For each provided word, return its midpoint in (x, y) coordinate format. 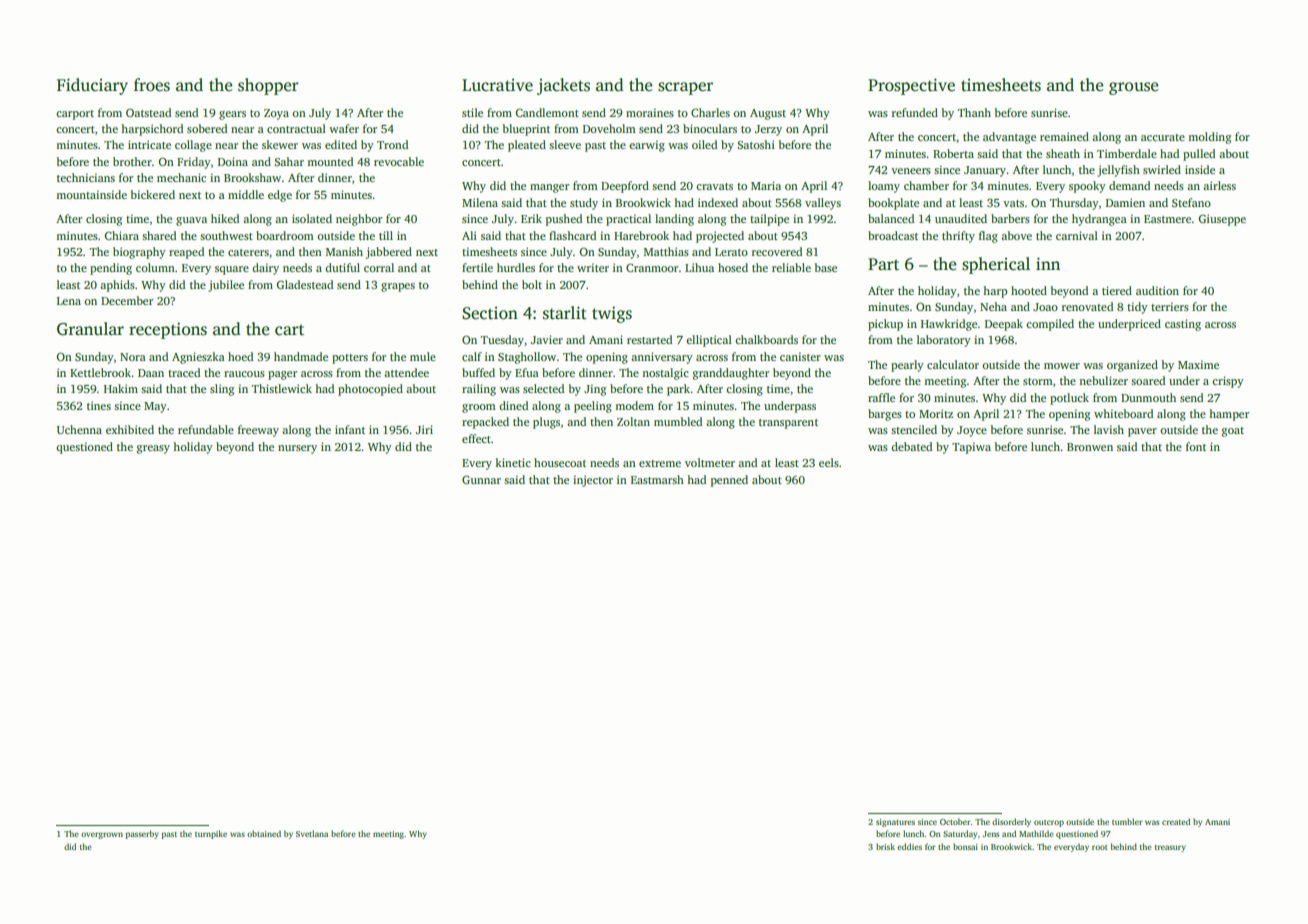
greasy (153, 449)
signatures (895, 823)
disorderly (1011, 822)
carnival (1077, 235)
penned (729, 481)
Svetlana (312, 833)
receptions (168, 330)
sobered (207, 128)
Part (883, 264)
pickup (885, 325)
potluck (1069, 399)
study (584, 204)
